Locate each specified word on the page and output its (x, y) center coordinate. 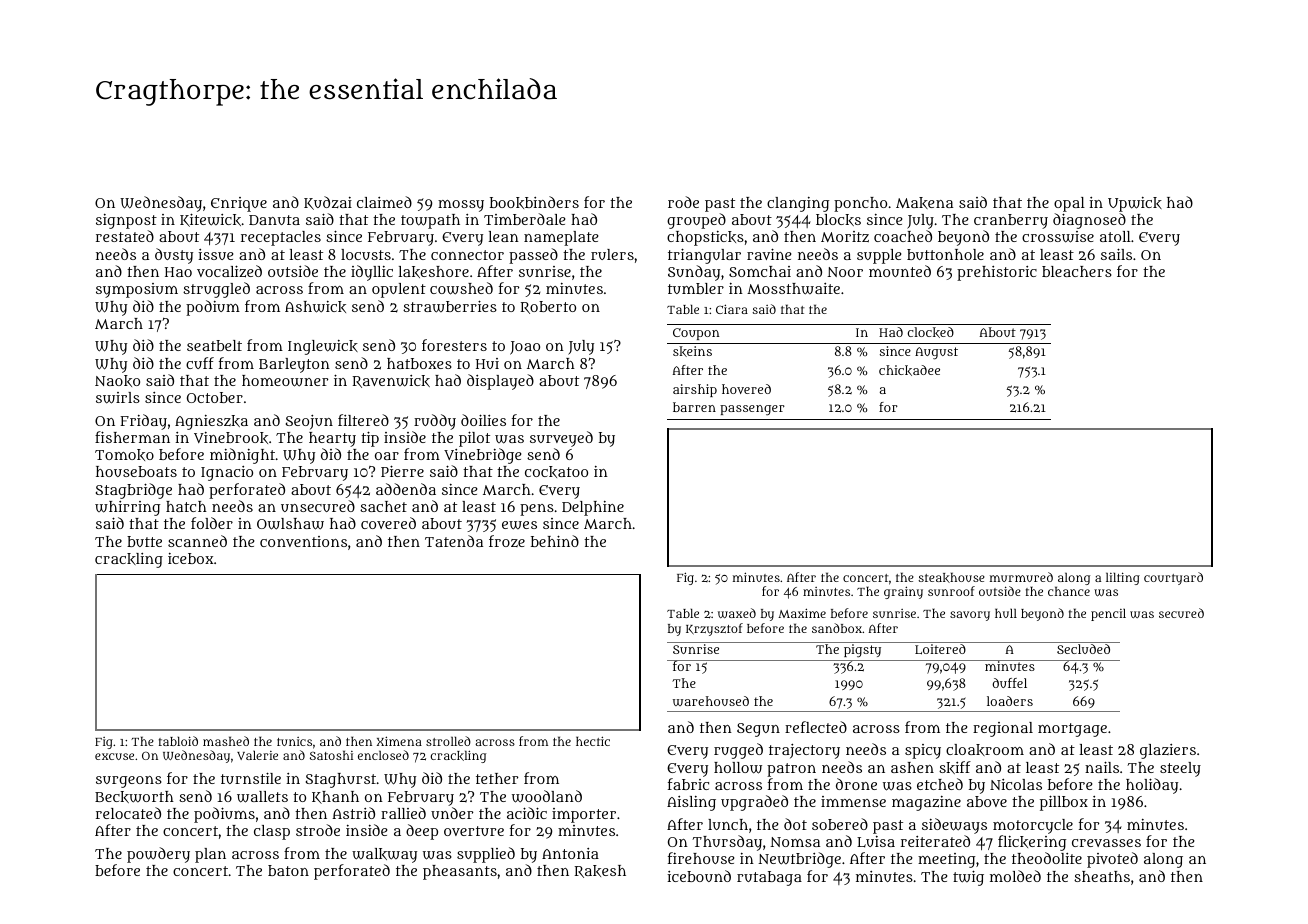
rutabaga (769, 878)
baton (288, 870)
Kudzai (328, 203)
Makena (924, 203)
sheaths (1102, 876)
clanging (798, 204)
